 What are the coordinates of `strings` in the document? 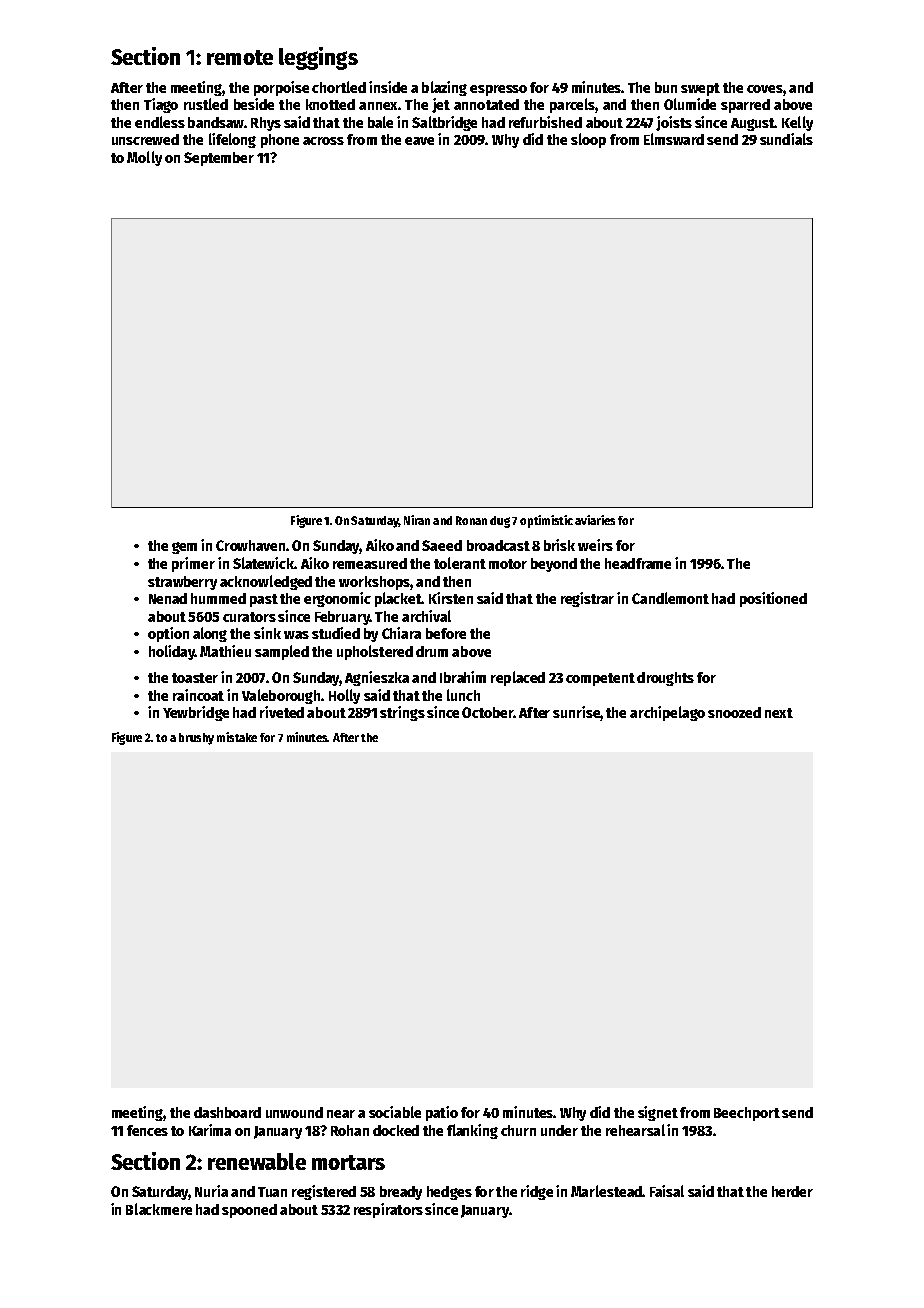 It's located at (402, 713).
